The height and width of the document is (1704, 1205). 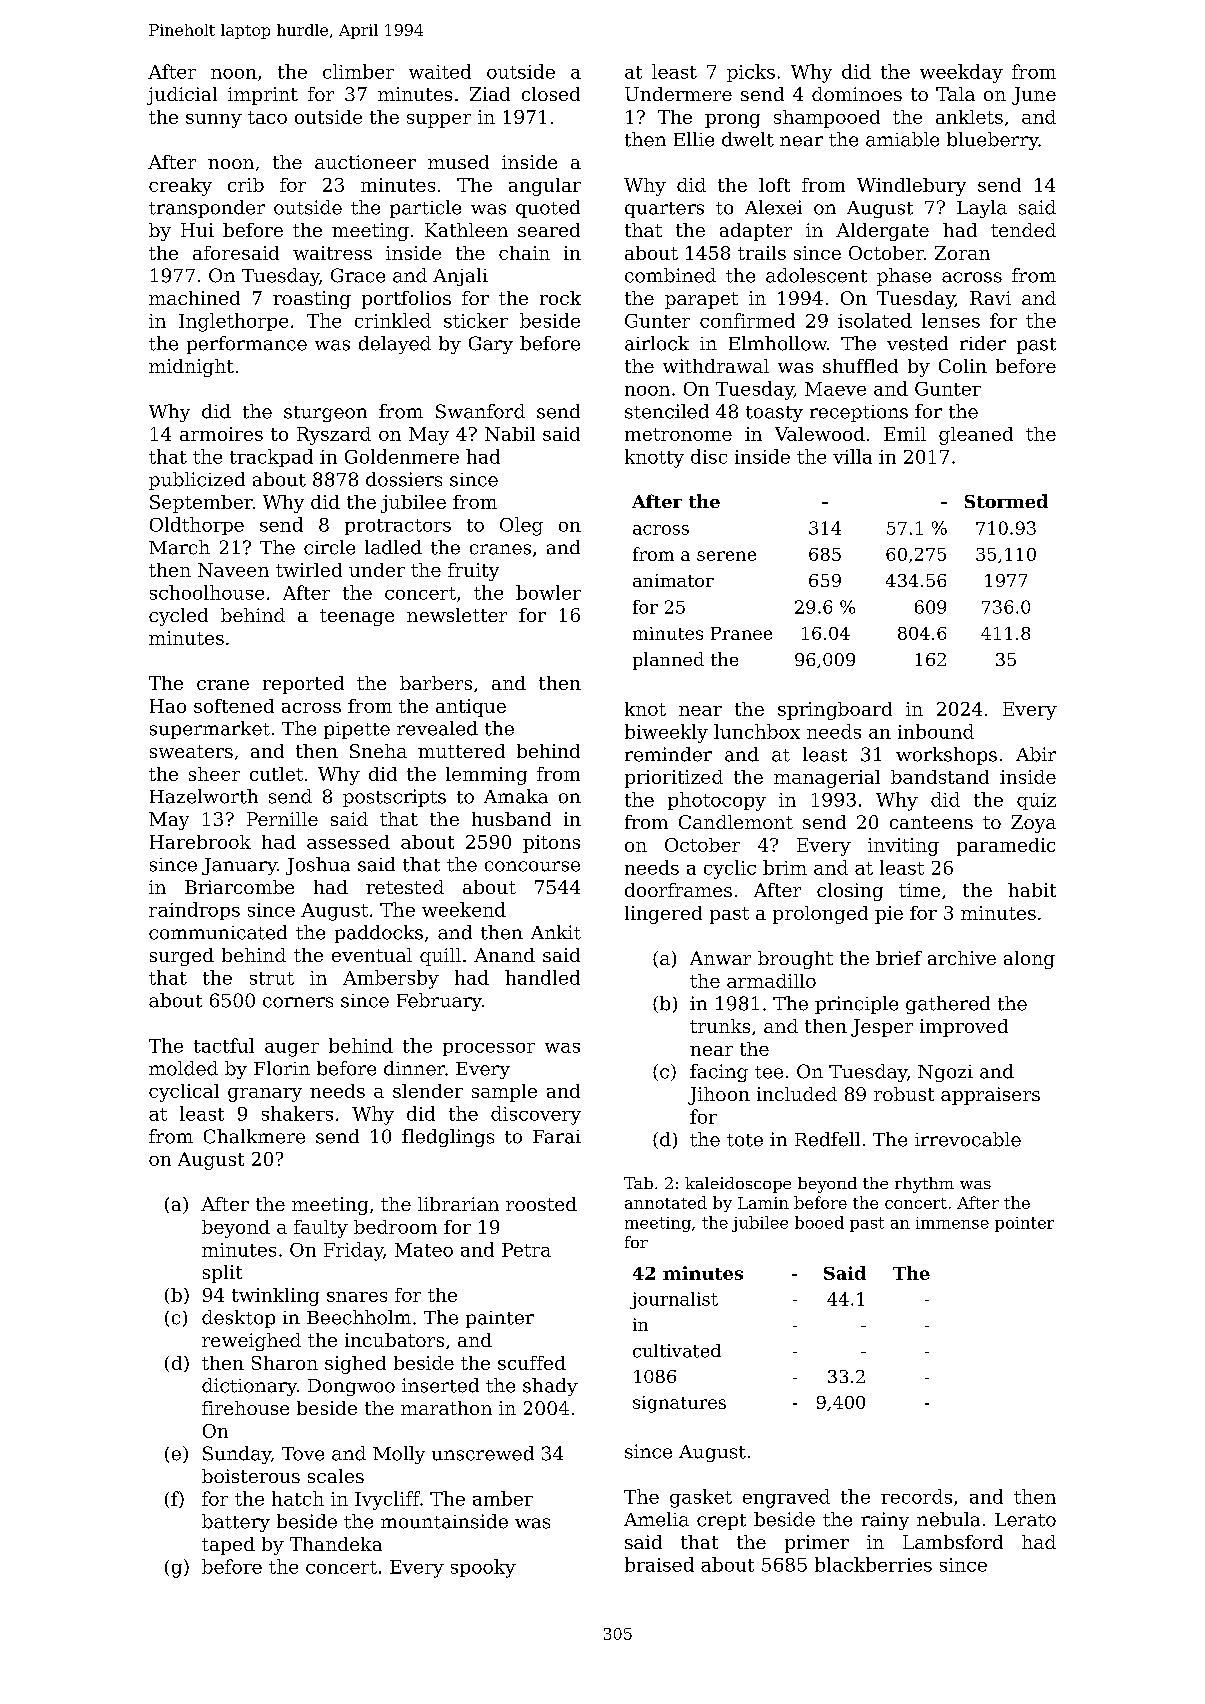 What do you see at coordinates (405, 887) in the document?
I see `retested` at bounding box center [405, 887].
